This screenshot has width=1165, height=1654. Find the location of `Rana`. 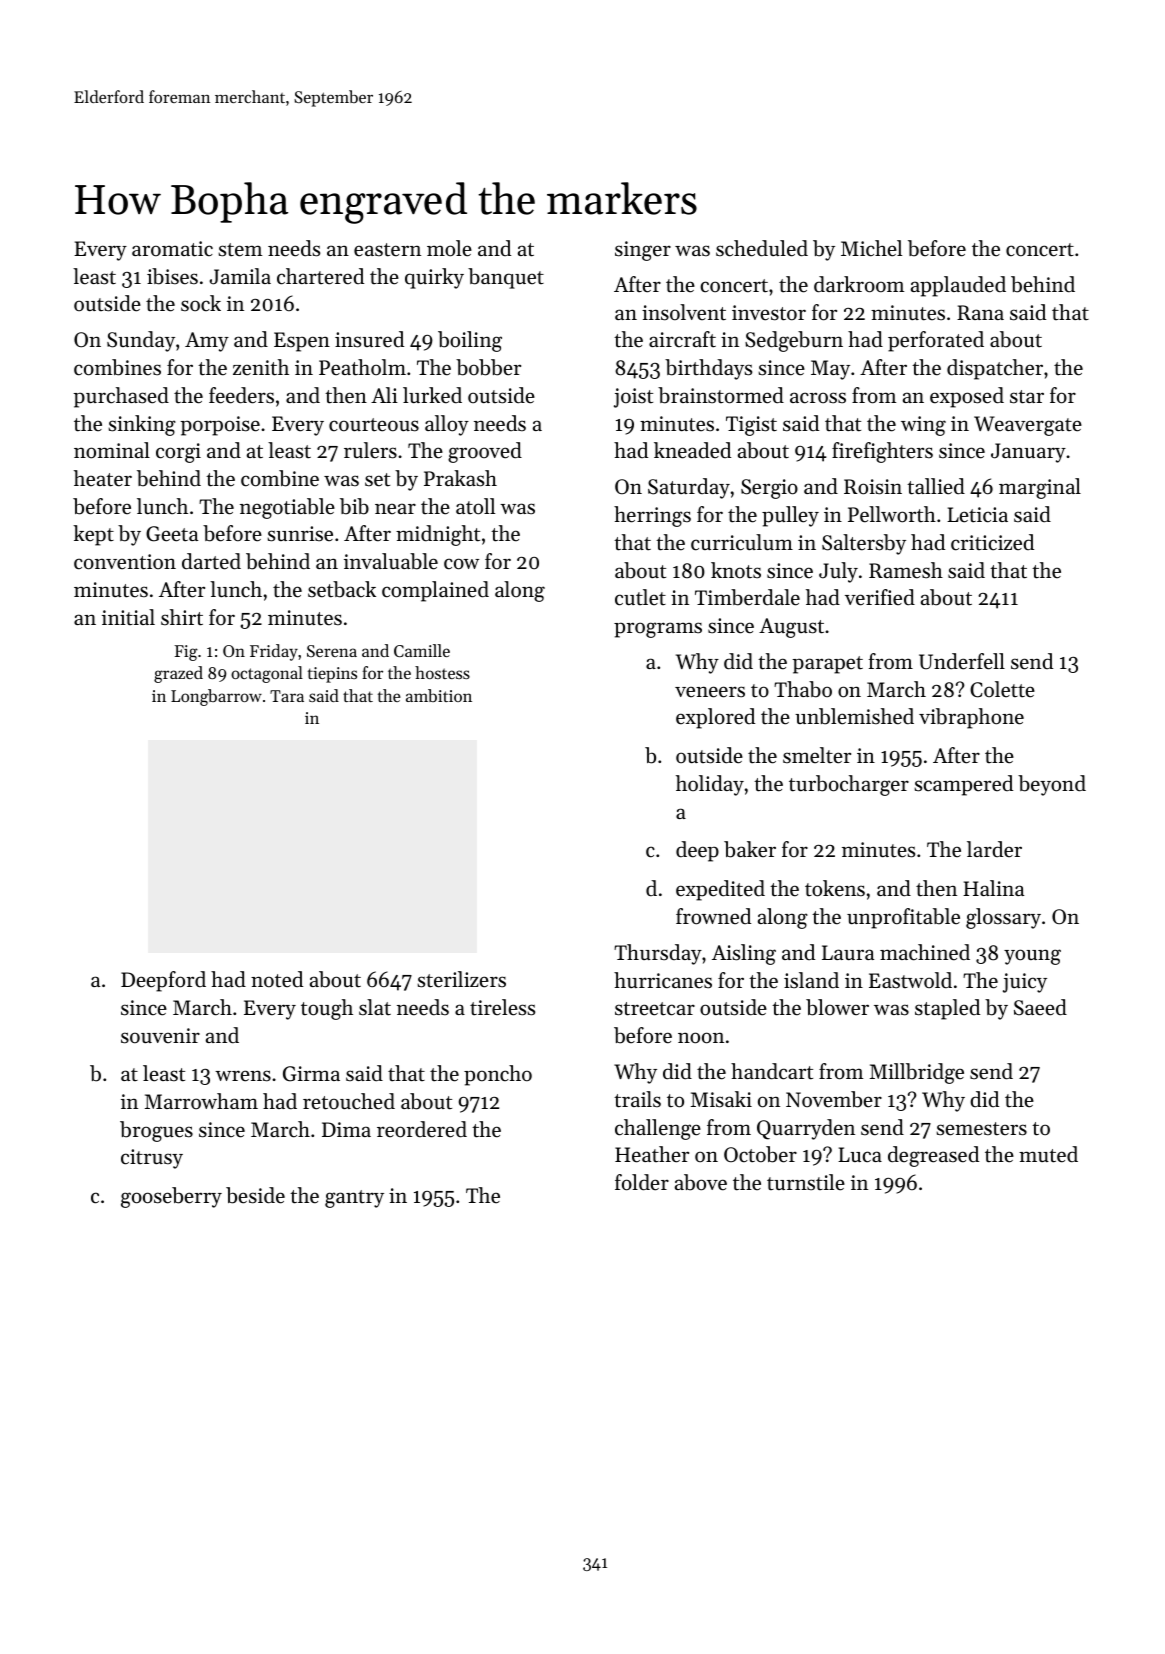

Rana is located at coordinates (980, 312).
